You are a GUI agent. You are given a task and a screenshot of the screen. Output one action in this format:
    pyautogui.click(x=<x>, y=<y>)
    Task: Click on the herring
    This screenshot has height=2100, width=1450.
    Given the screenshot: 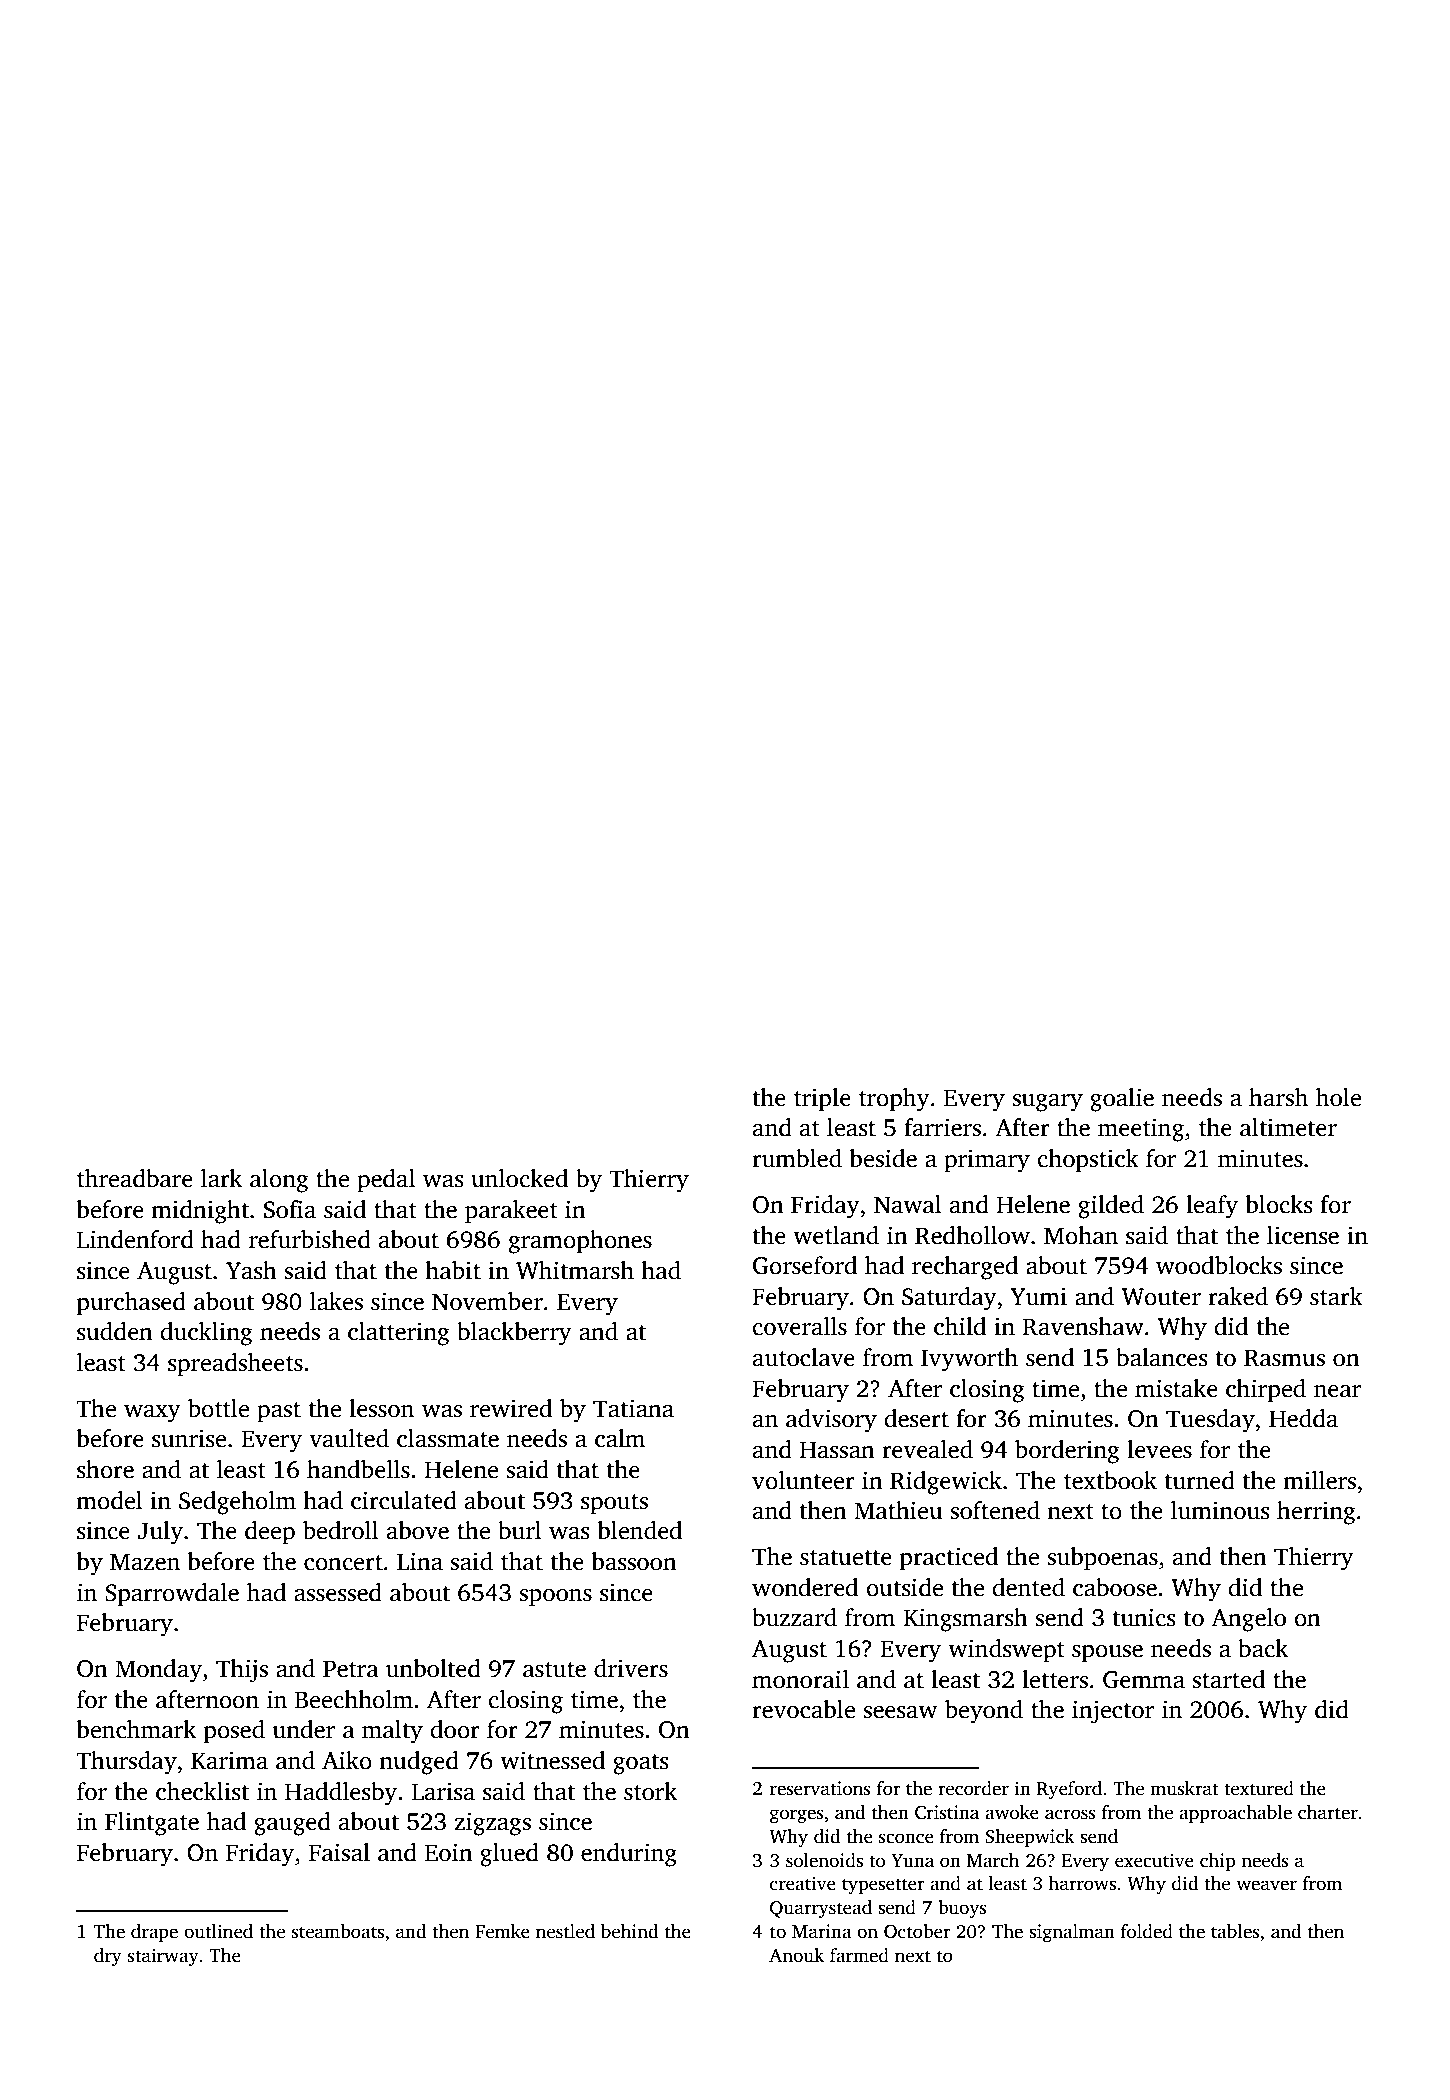 What is the action you would take?
    pyautogui.click(x=1316, y=1513)
